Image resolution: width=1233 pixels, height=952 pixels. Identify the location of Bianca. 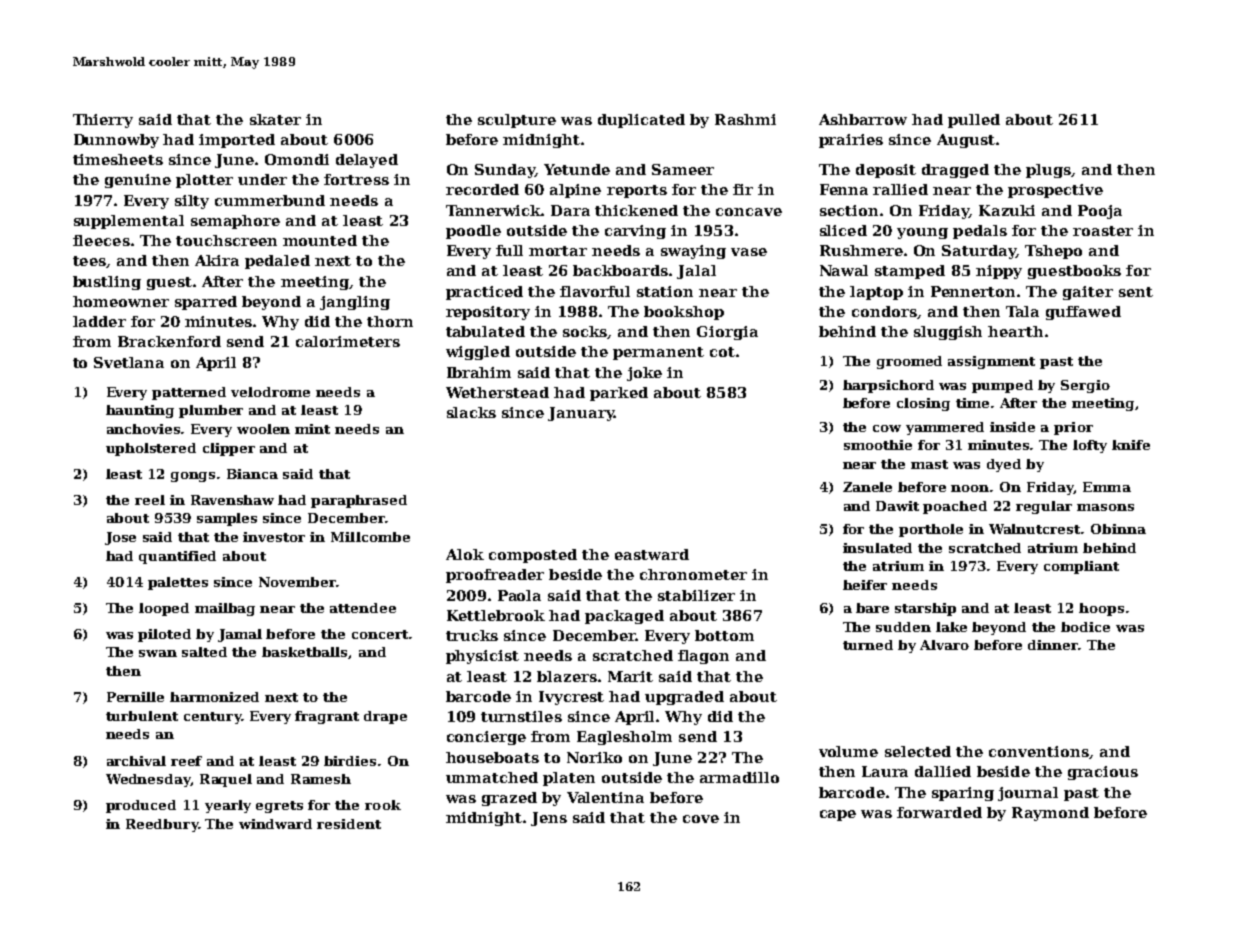
(252, 474).
